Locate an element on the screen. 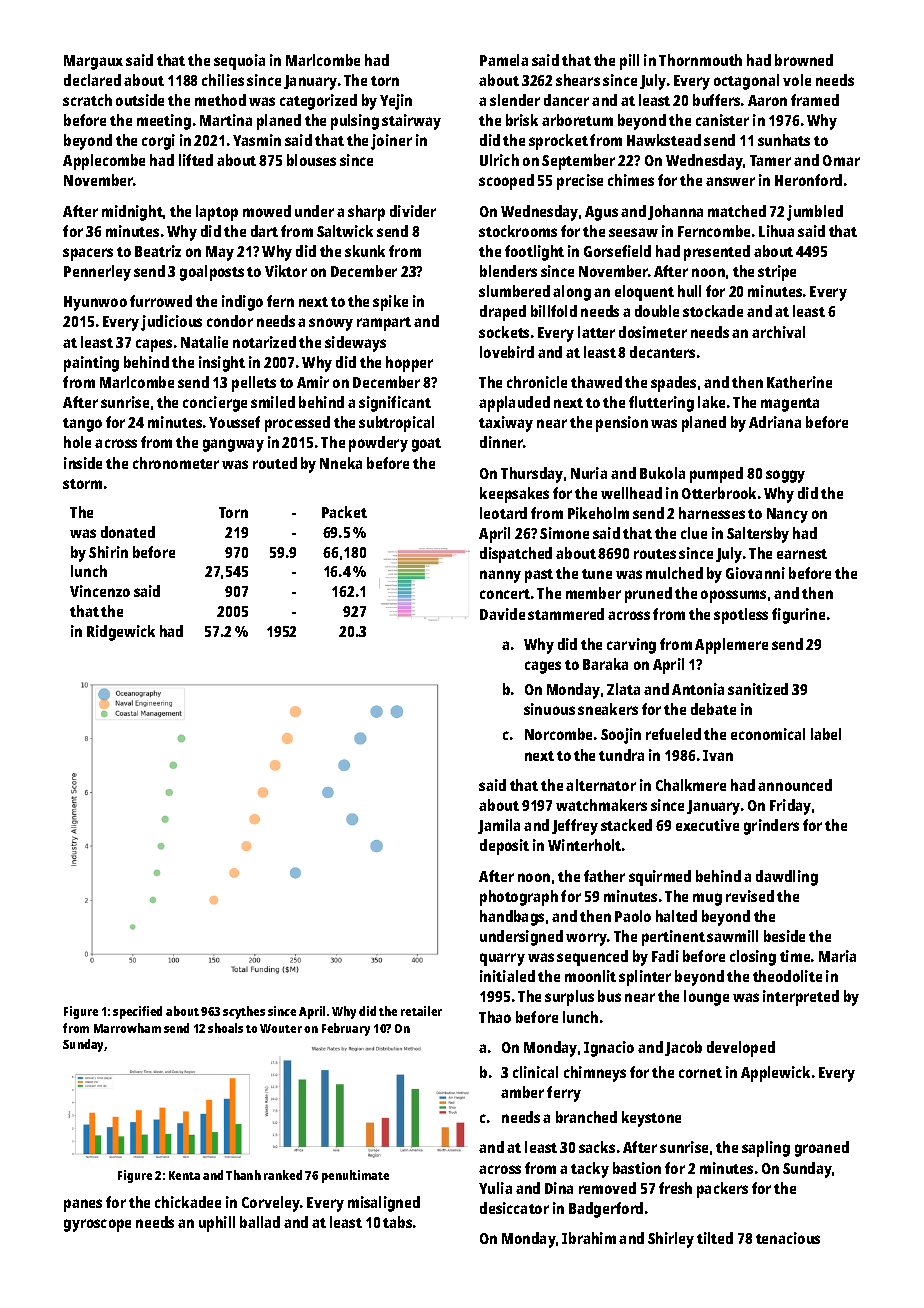  stripe is located at coordinates (777, 273).
